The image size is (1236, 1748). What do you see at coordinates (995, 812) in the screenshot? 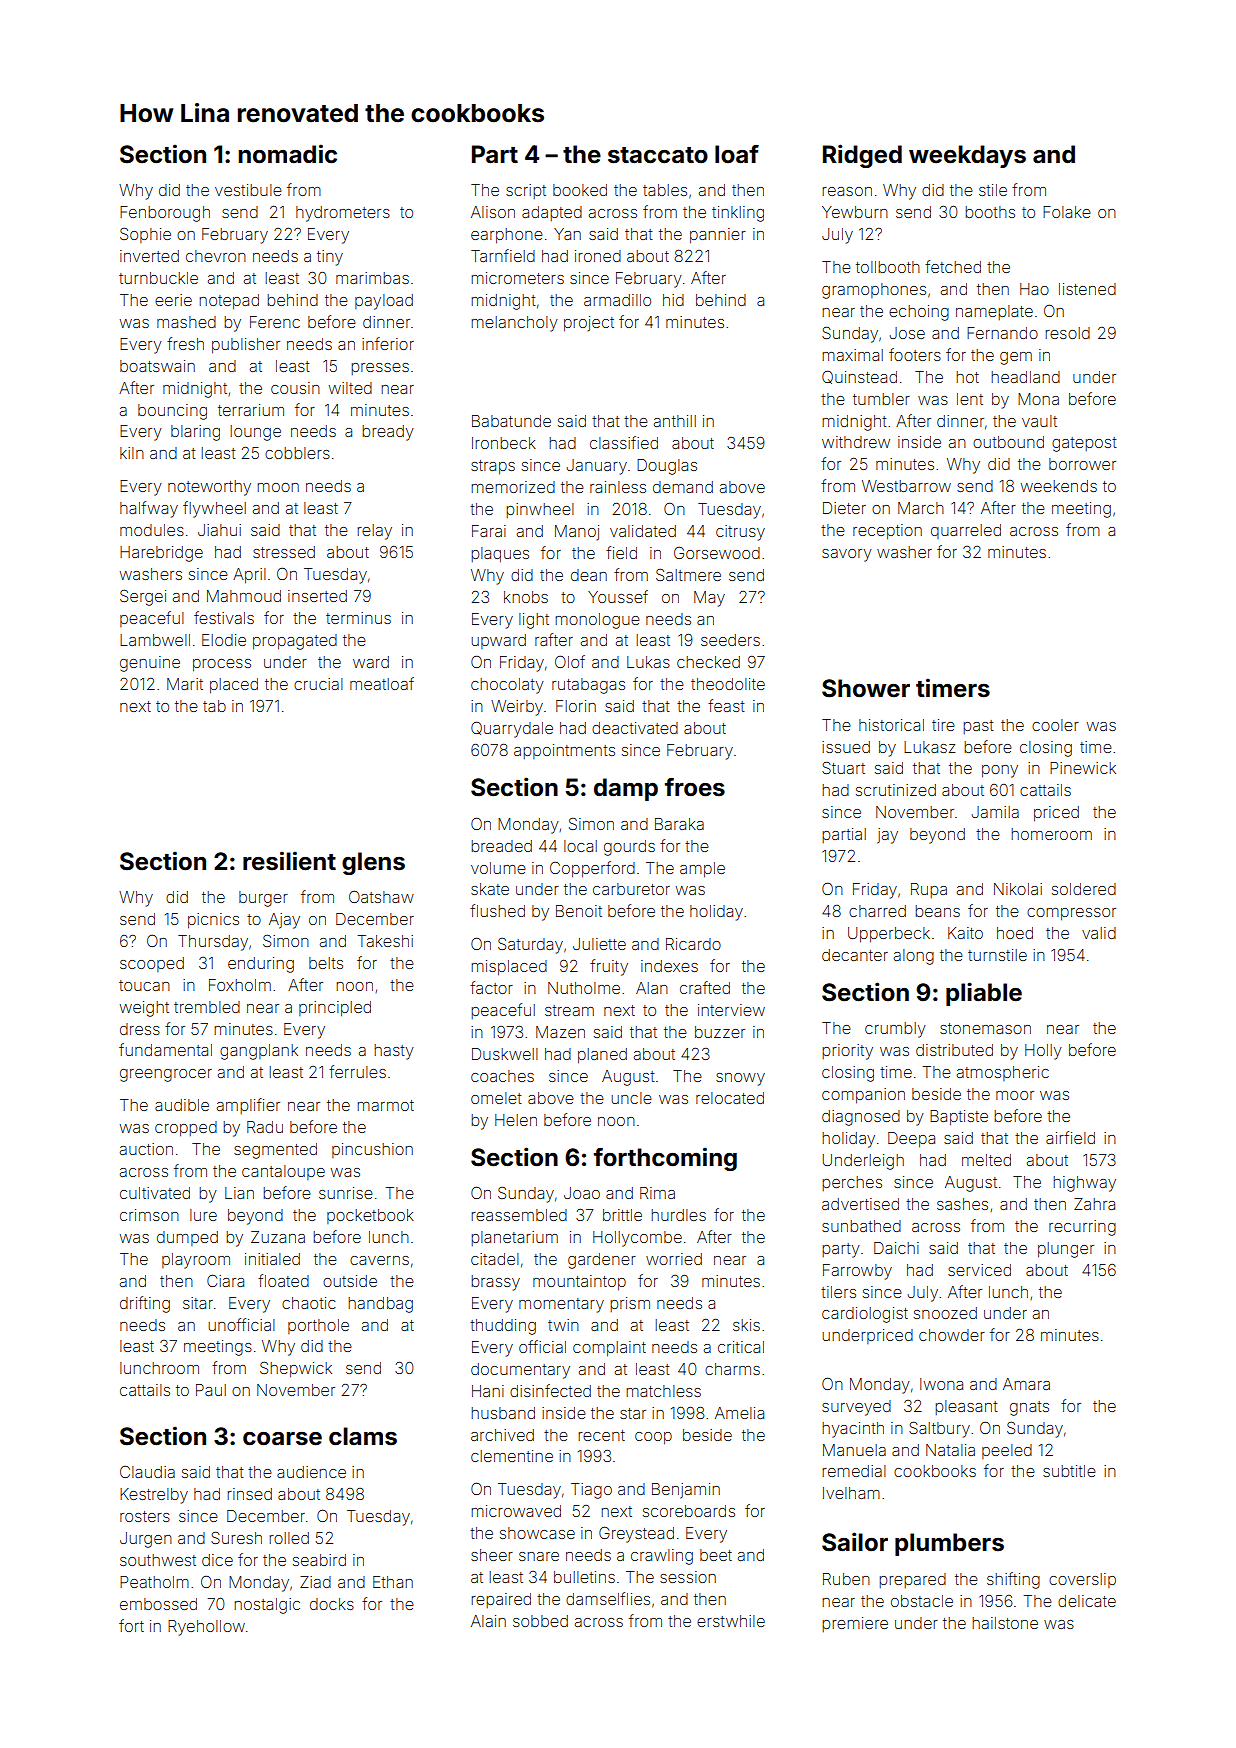
I see `Jamila` at bounding box center [995, 812].
